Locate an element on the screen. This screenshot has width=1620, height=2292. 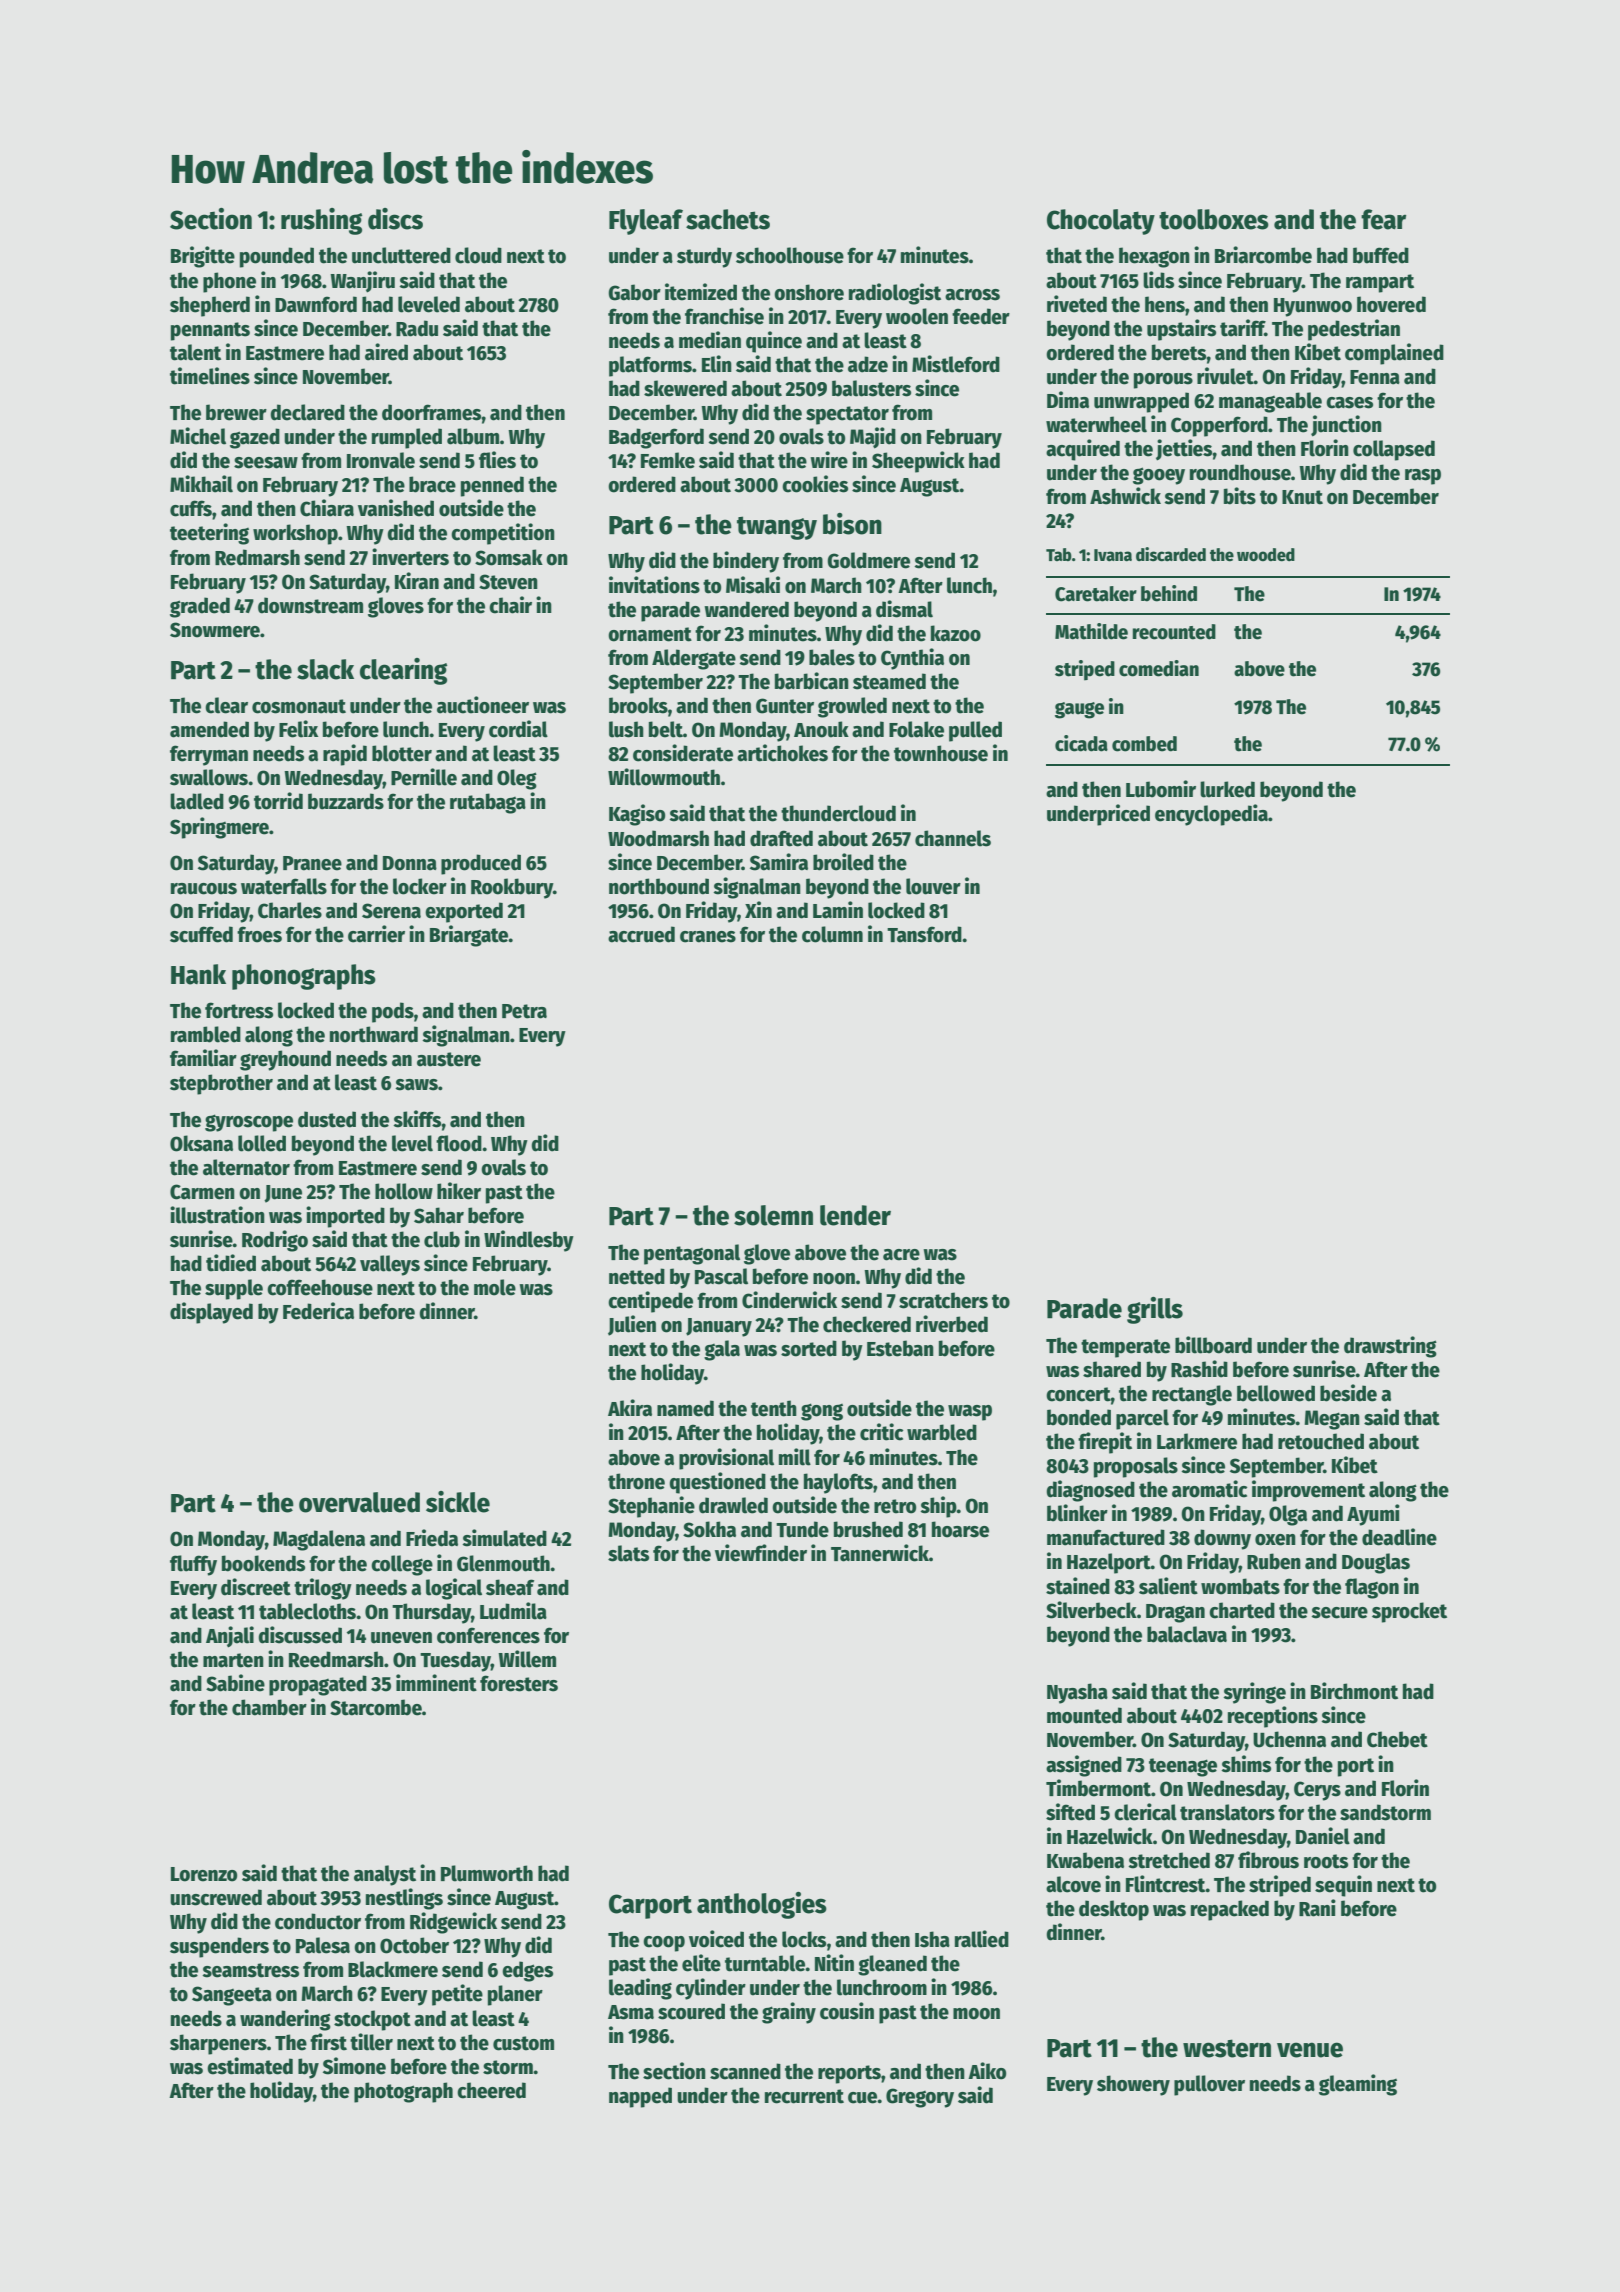
stepbrother is located at coordinates (221, 1084).
